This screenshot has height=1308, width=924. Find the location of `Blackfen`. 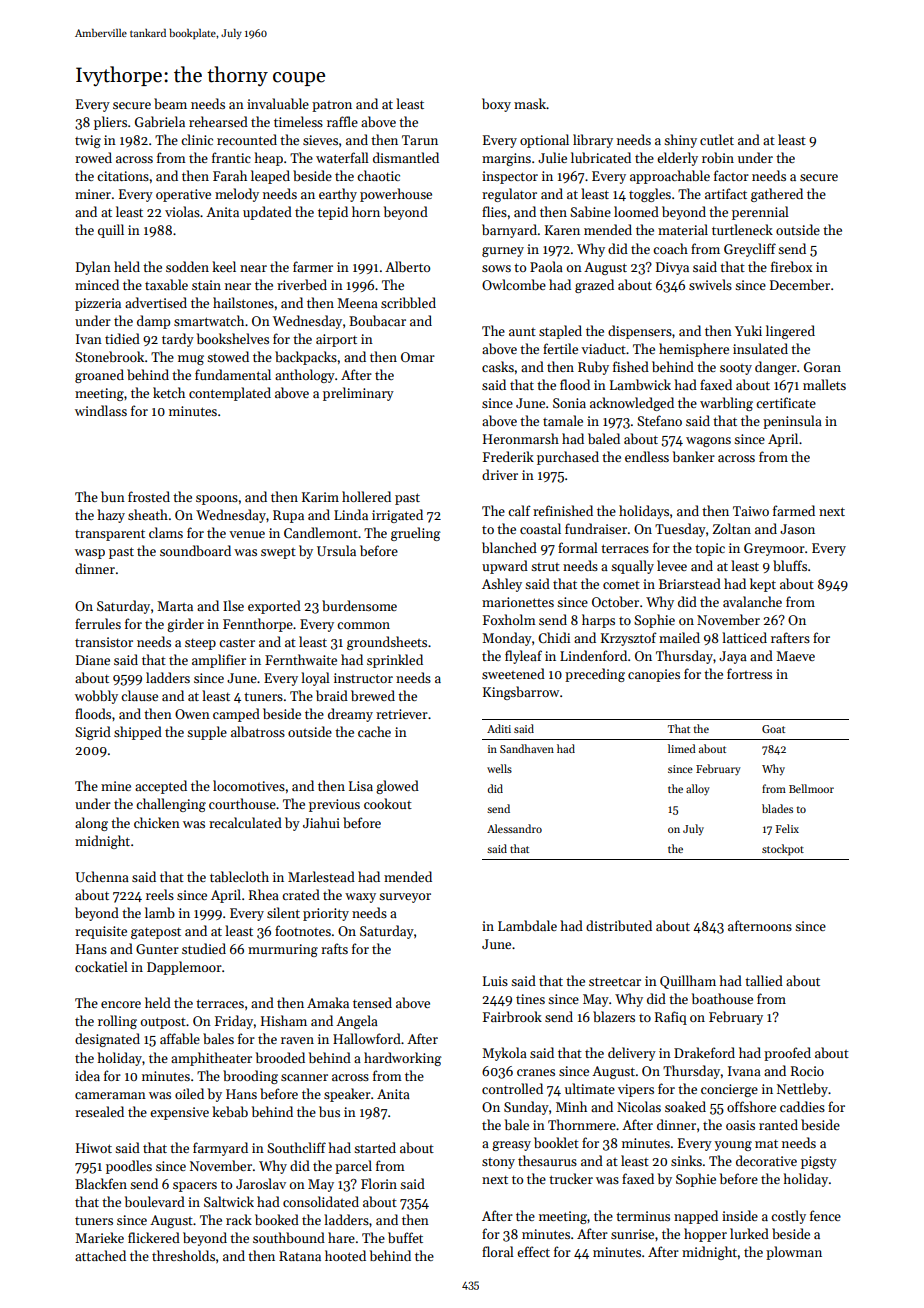

Blackfen is located at coordinates (101, 1183).
